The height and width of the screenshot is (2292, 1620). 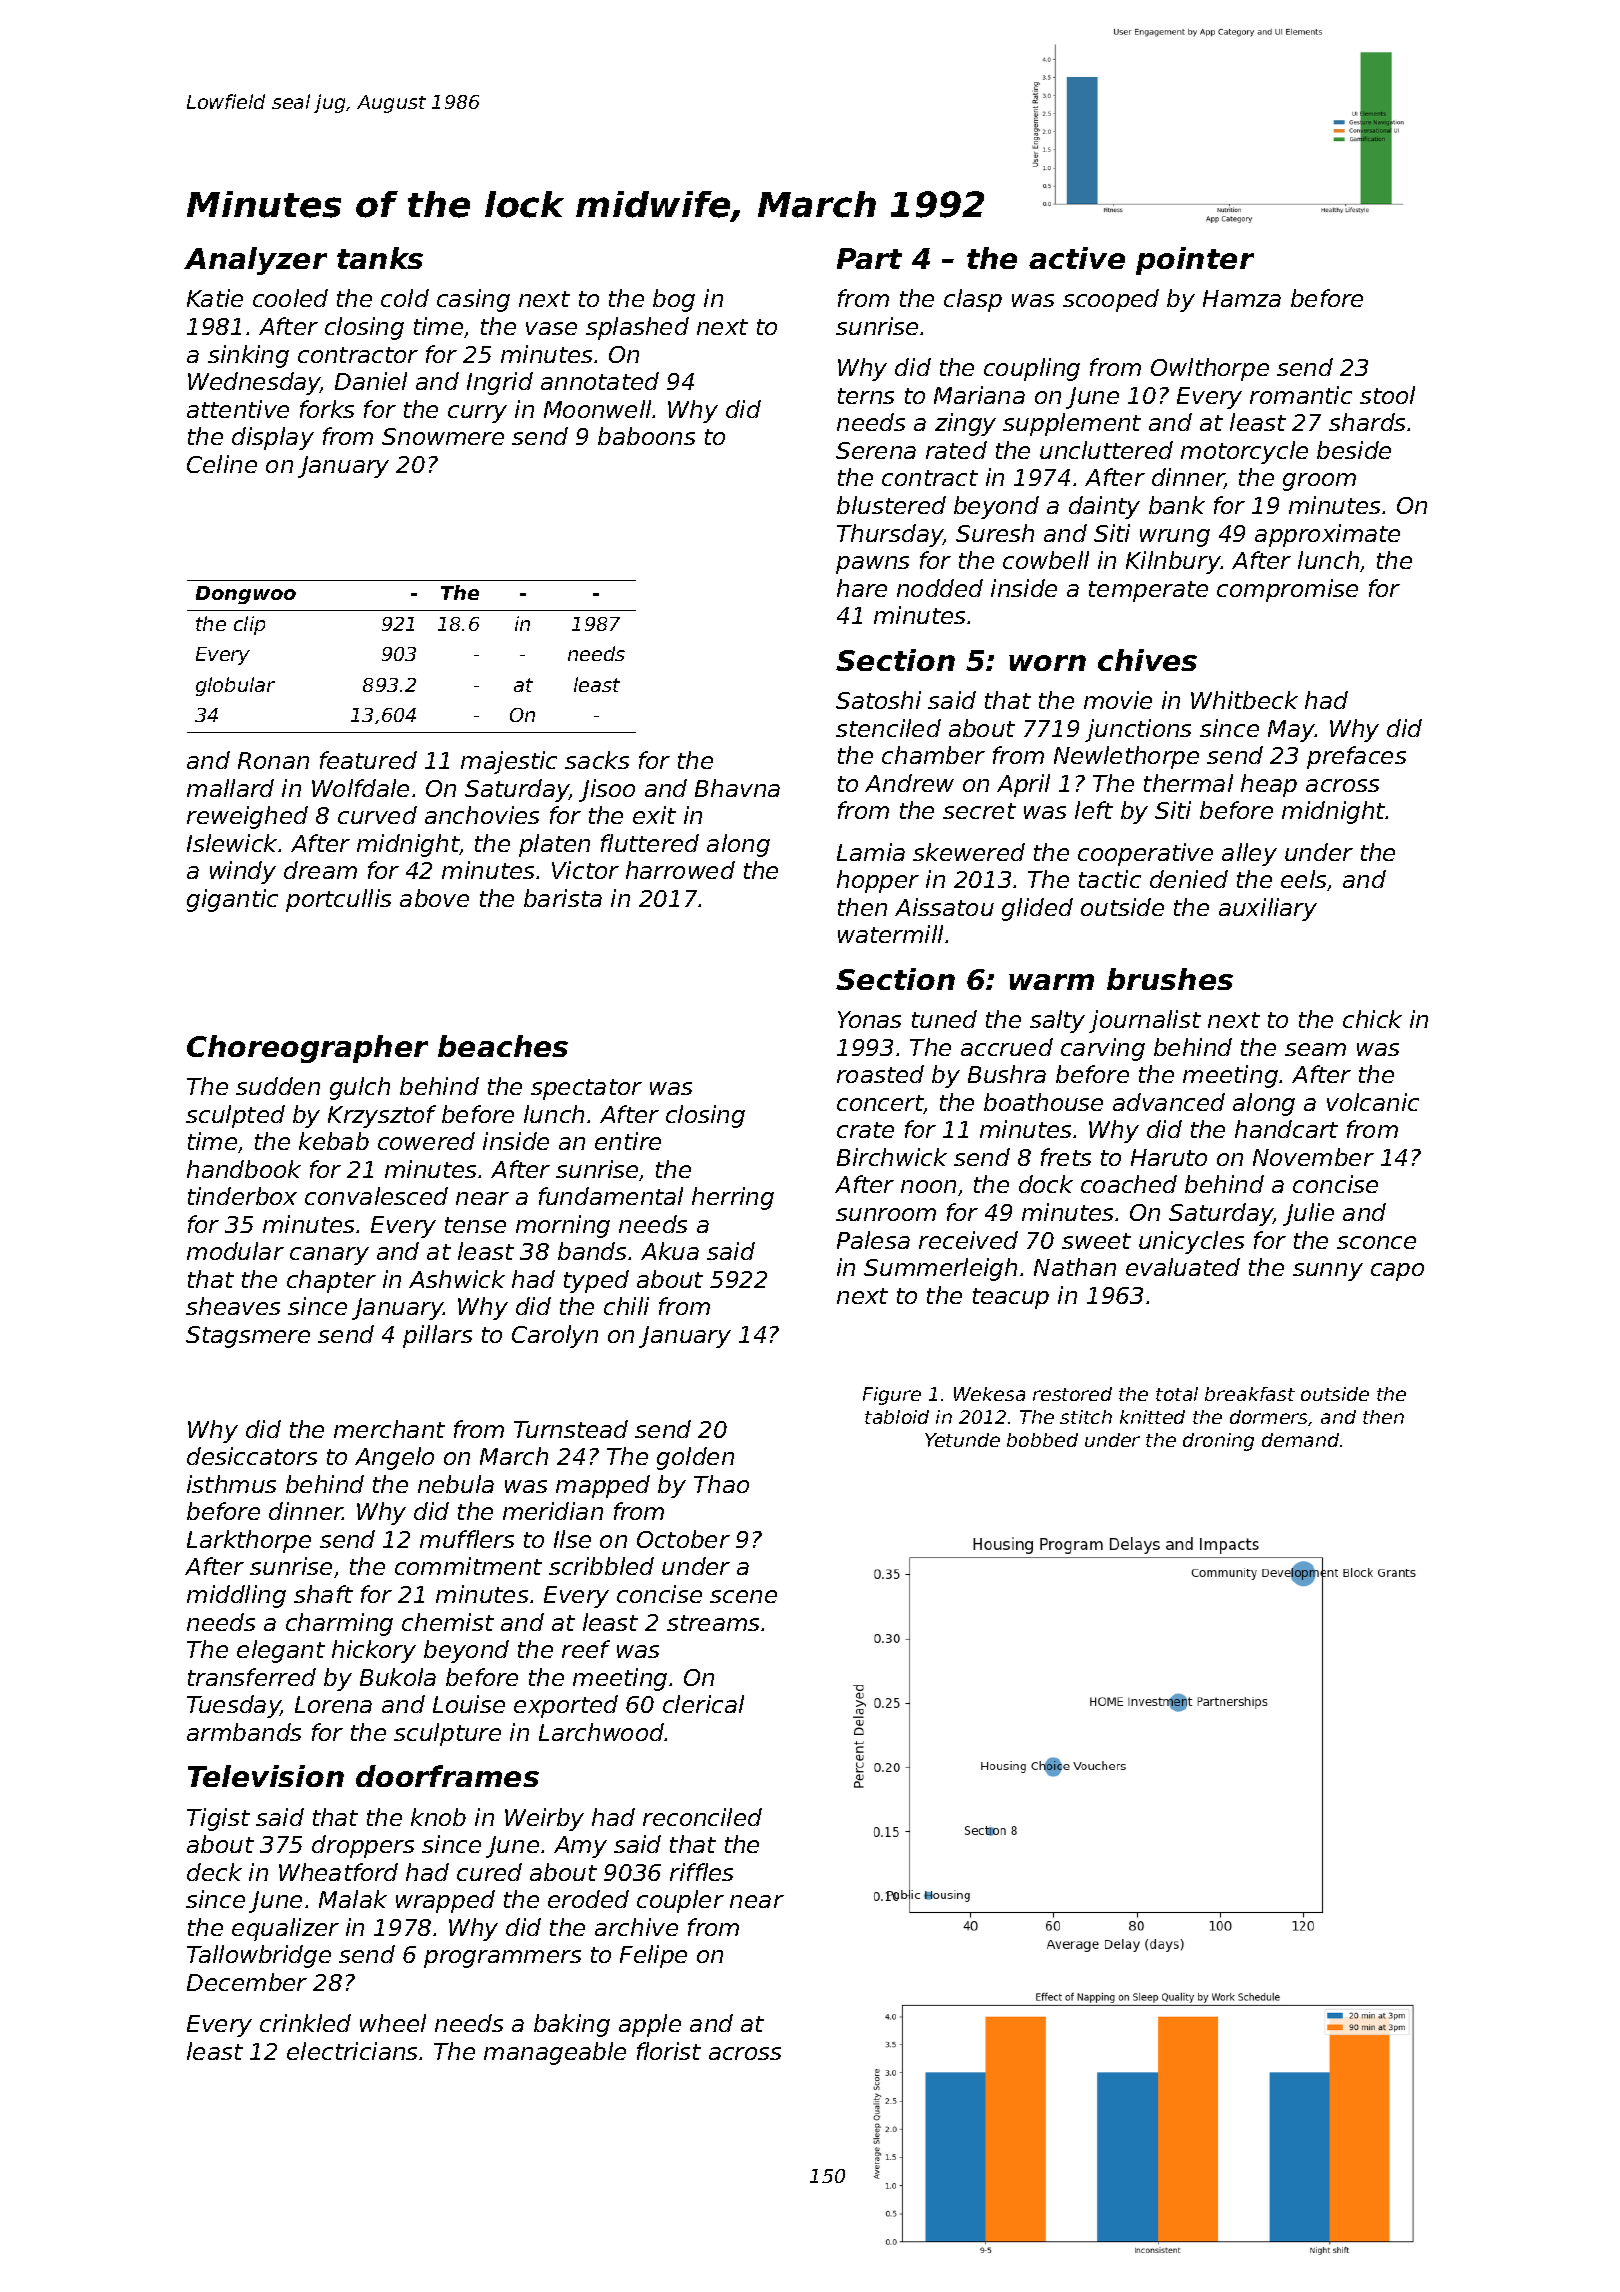 I want to click on prefaces, so click(x=1356, y=757).
